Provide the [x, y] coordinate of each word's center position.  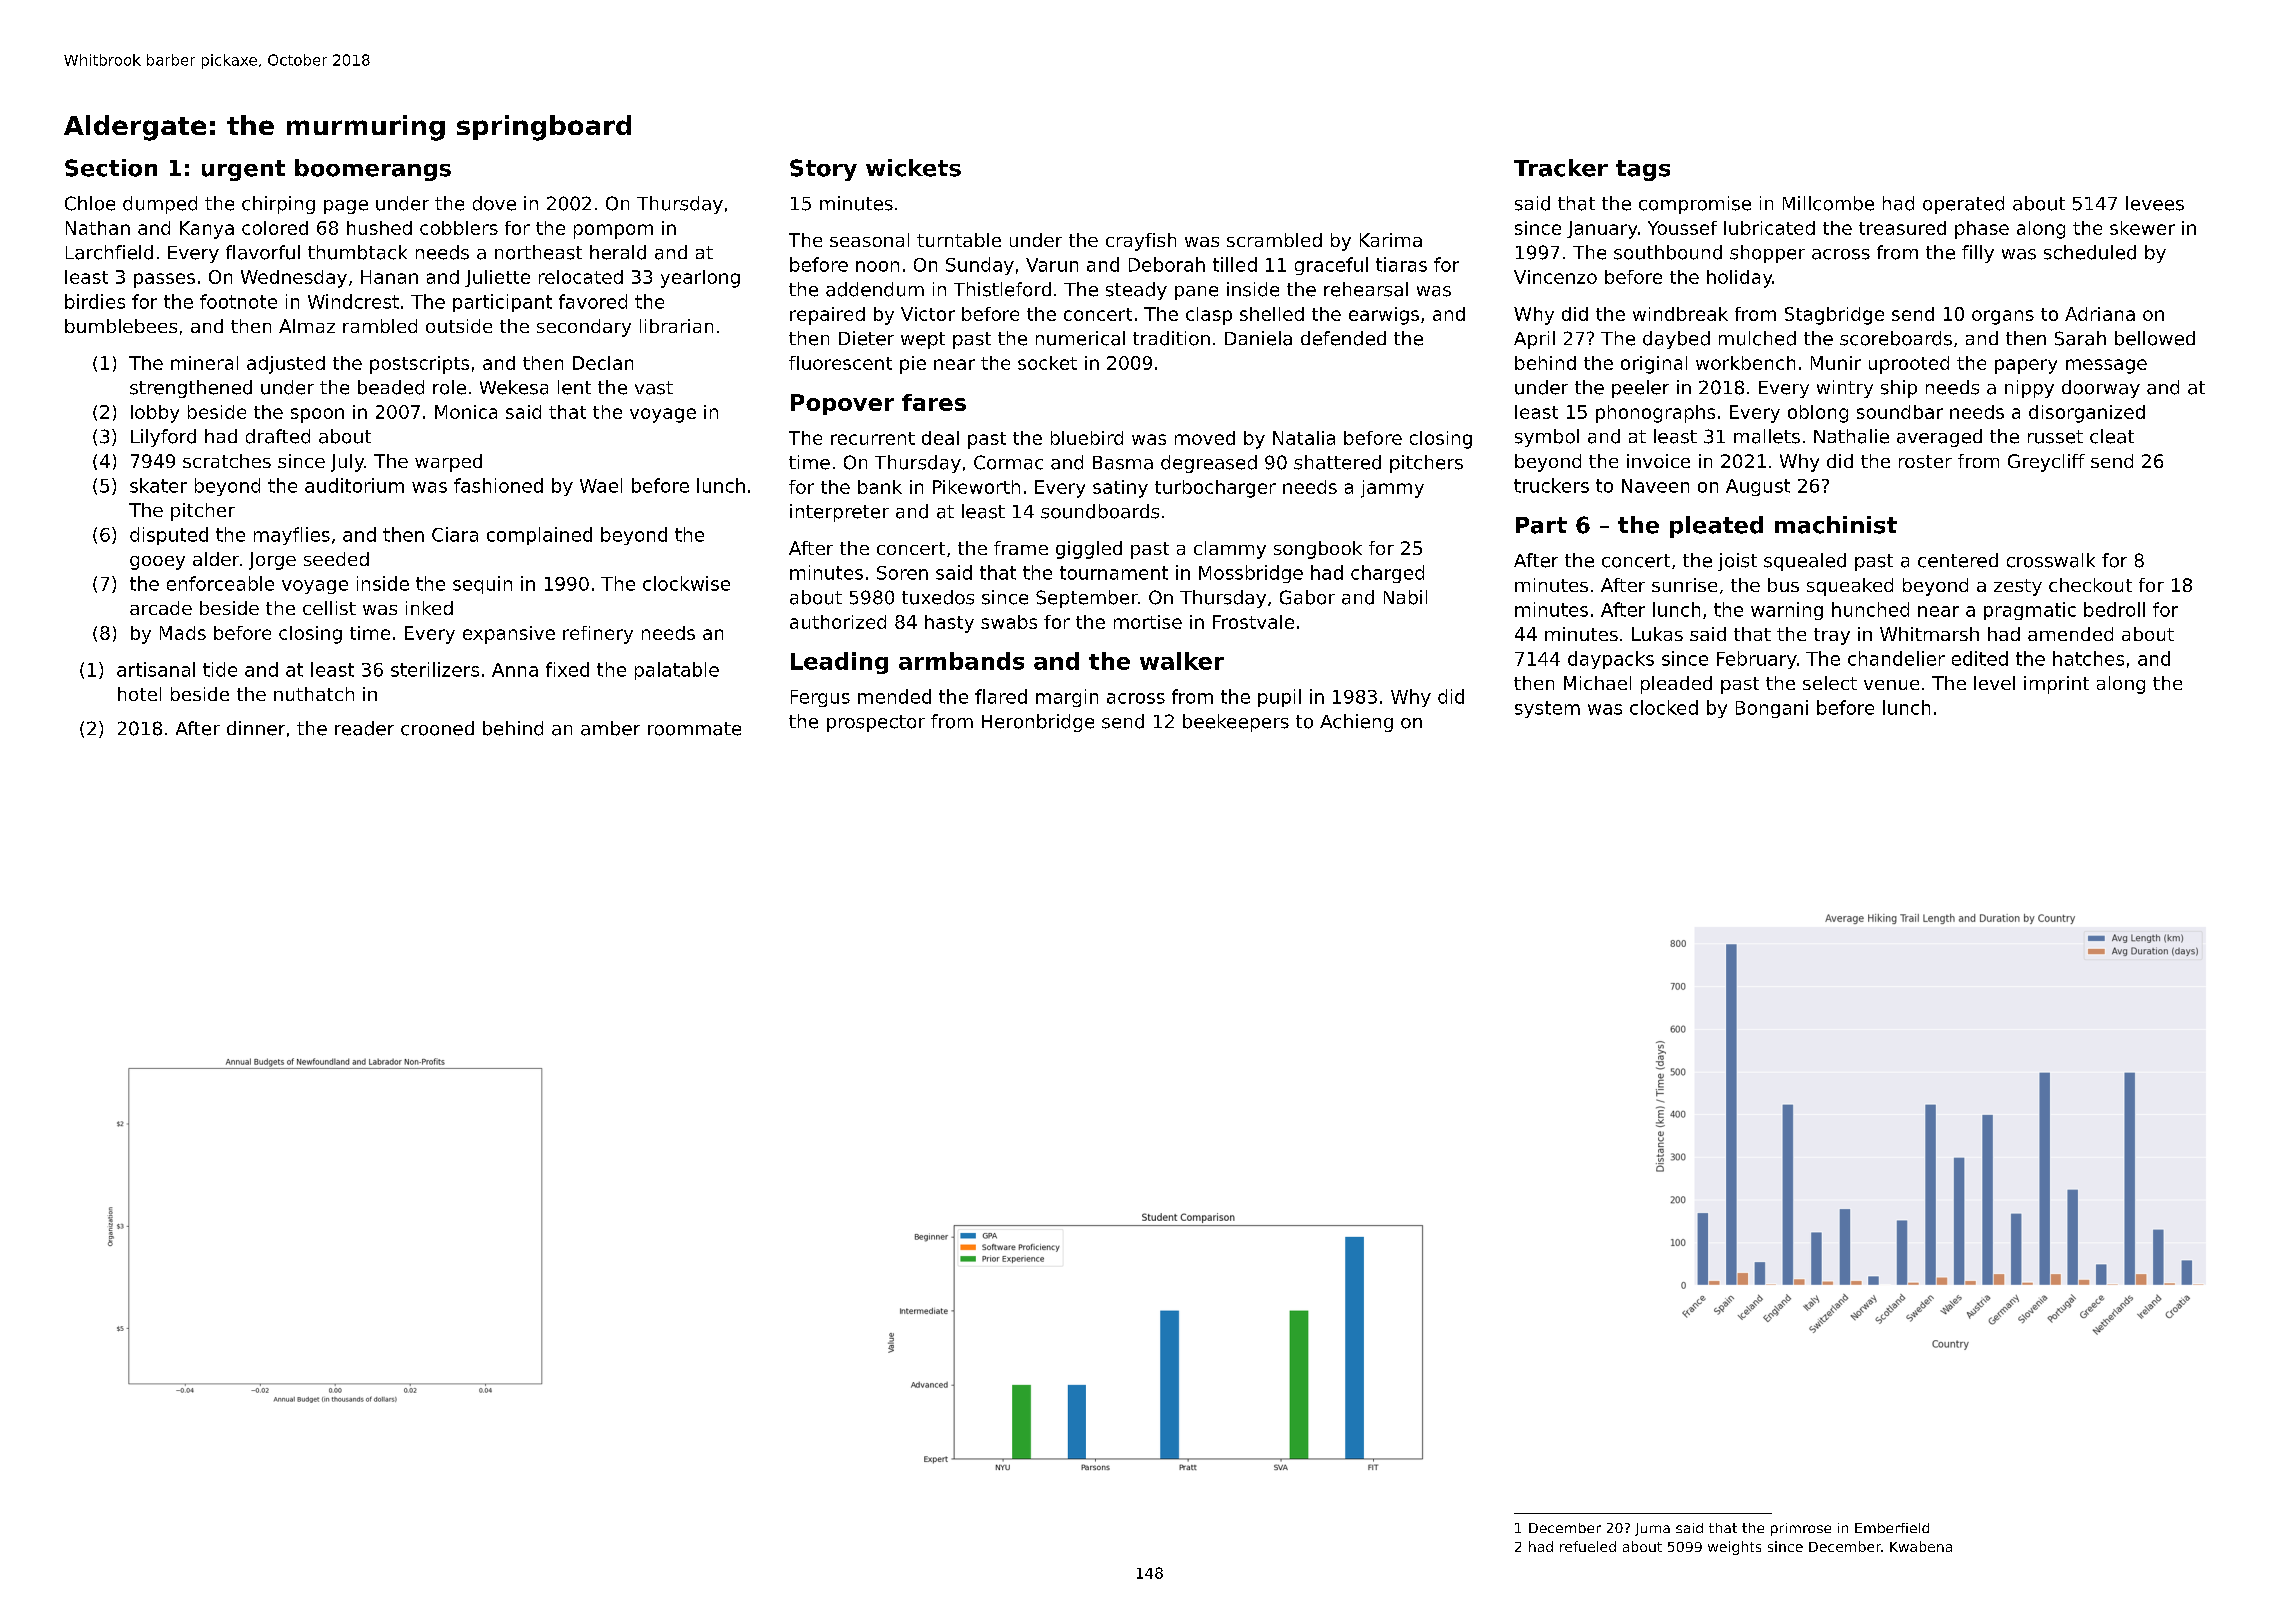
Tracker [1561, 168]
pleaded [1676, 685]
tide [220, 669]
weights [1734, 1548]
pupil [1279, 698]
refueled [1588, 1546]
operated [1963, 205]
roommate [694, 729]
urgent [243, 170]
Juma [1652, 1529]
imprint [2056, 685]
